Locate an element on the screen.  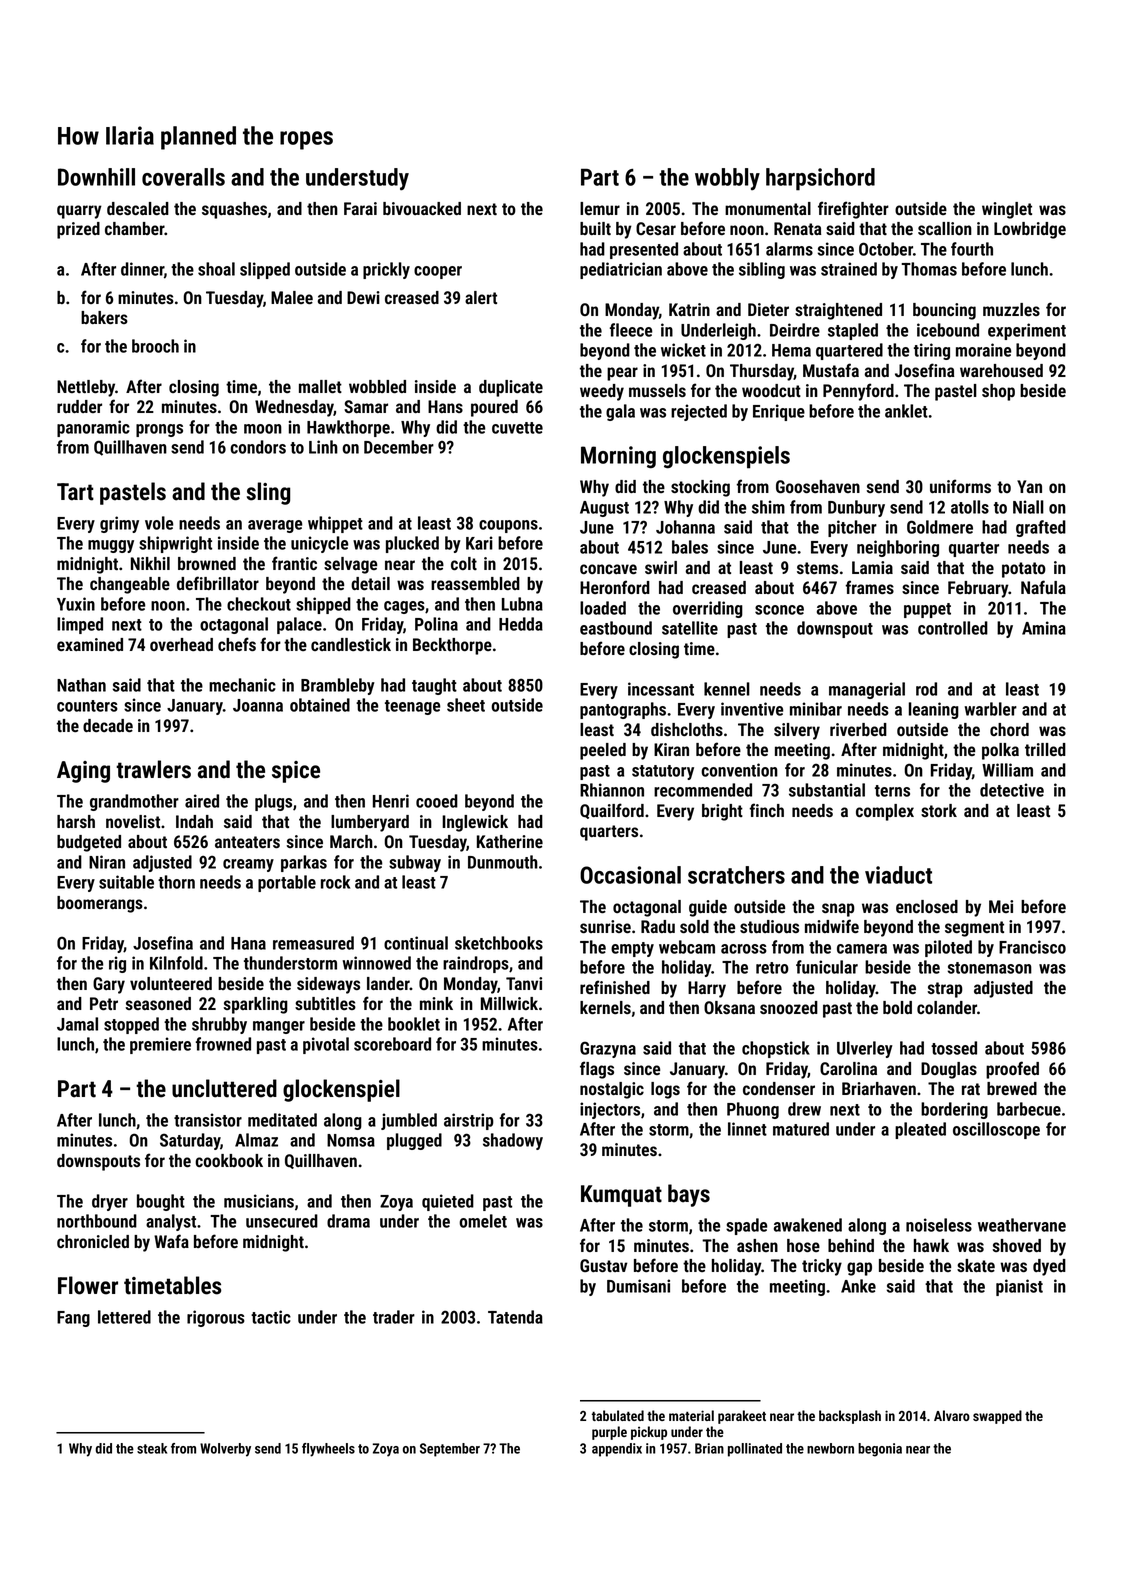
August is located at coordinates (604, 509).
